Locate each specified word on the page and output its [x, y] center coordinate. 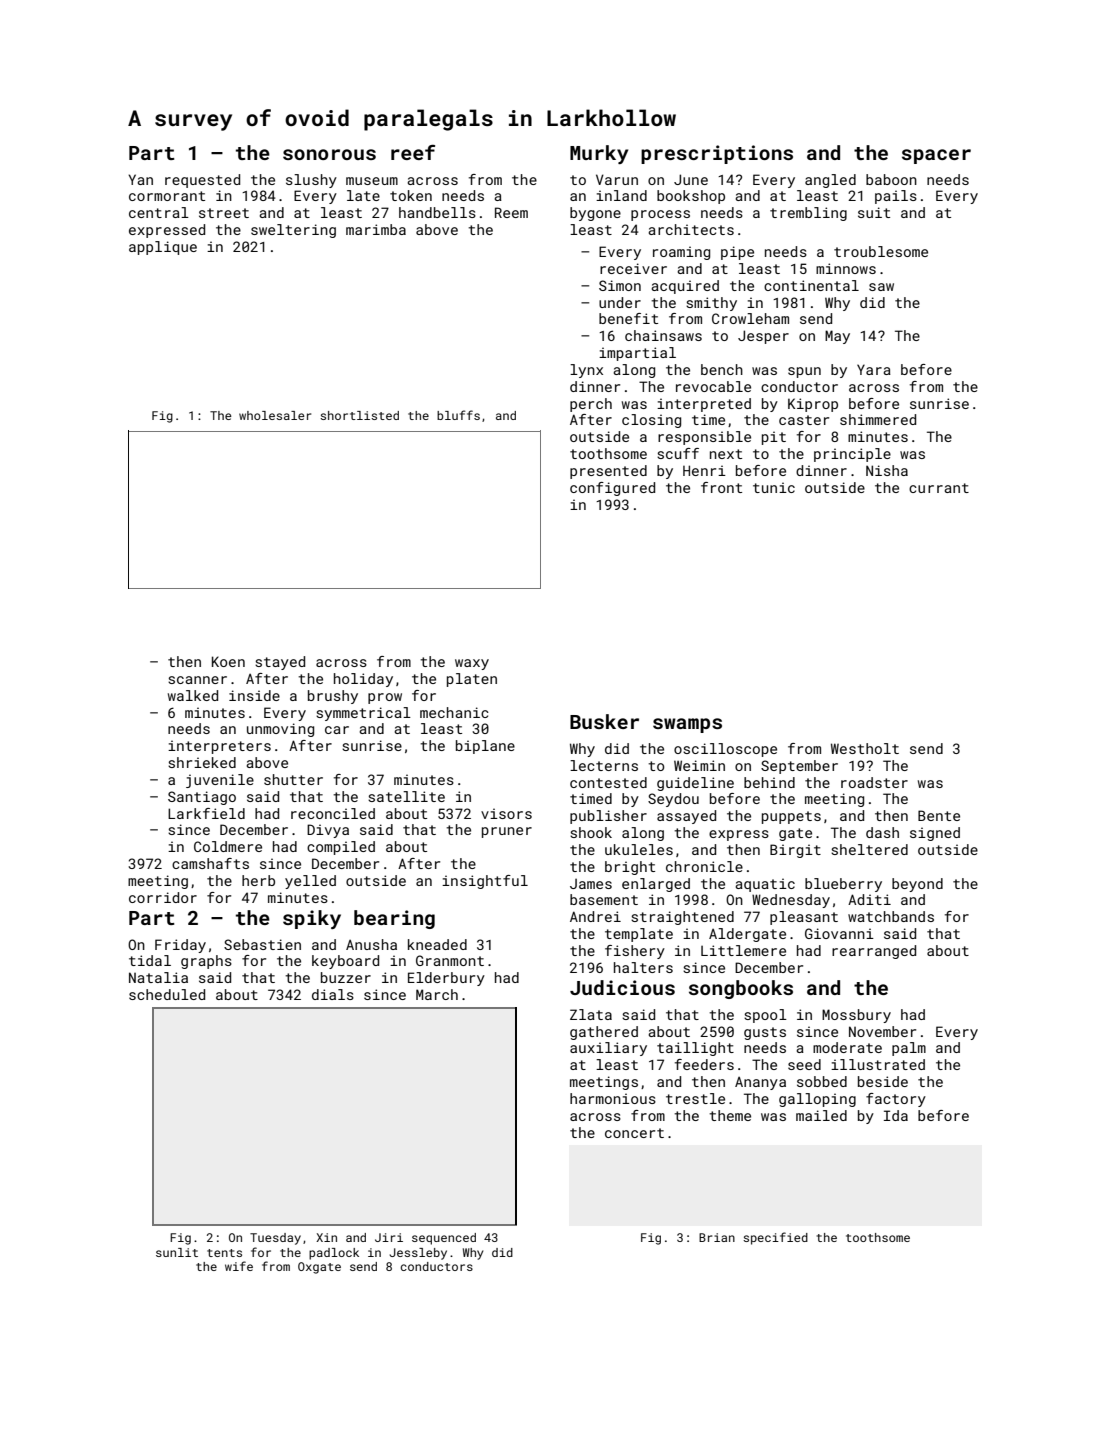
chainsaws [663, 335]
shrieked [202, 762]
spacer [936, 156]
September [799, 767]
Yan [140, 179]
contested [608, 782]
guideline [695, 784]
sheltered [869, 849]
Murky [599, 154]
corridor [163, 897]
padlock [334, 1254]
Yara [874, 369]
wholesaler [275, 415]
